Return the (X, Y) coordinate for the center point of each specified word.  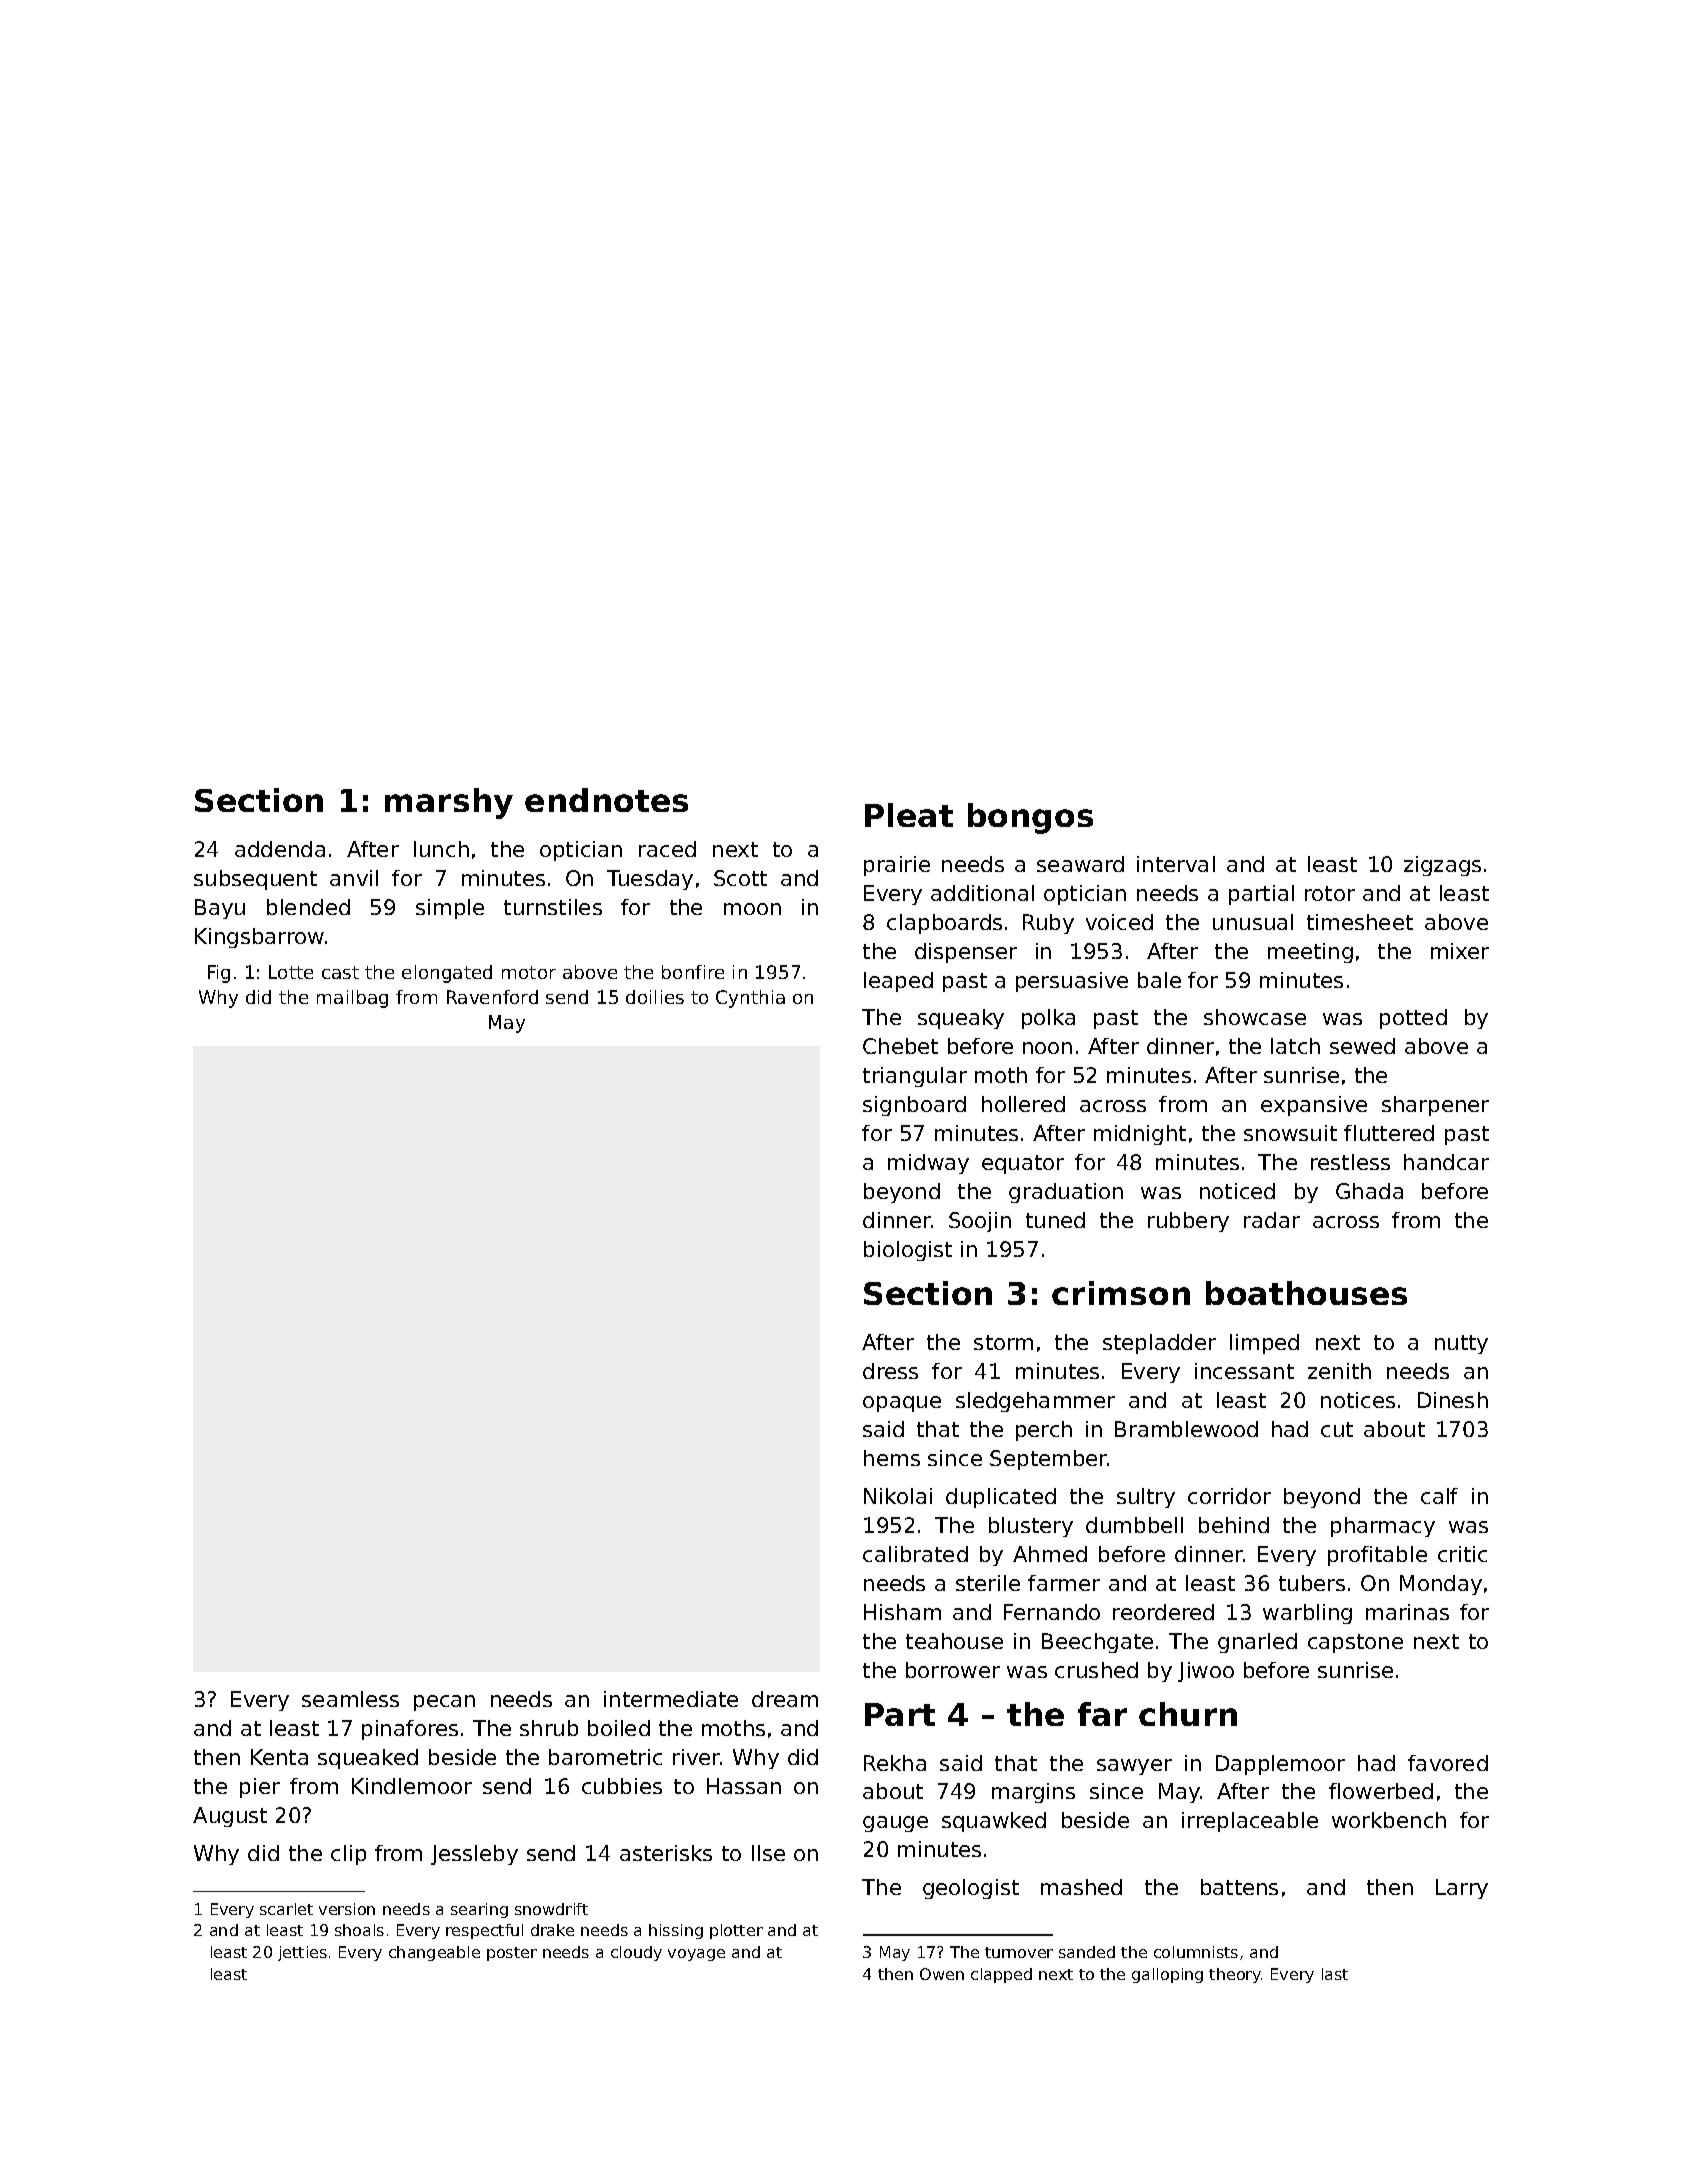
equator (1023, 1164)
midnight (1140, 1135)
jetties (302, 1953)
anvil (354, 878)
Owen (942, 1974)
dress (890, 1371)
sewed (1362, 1046)
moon (752, 909)
